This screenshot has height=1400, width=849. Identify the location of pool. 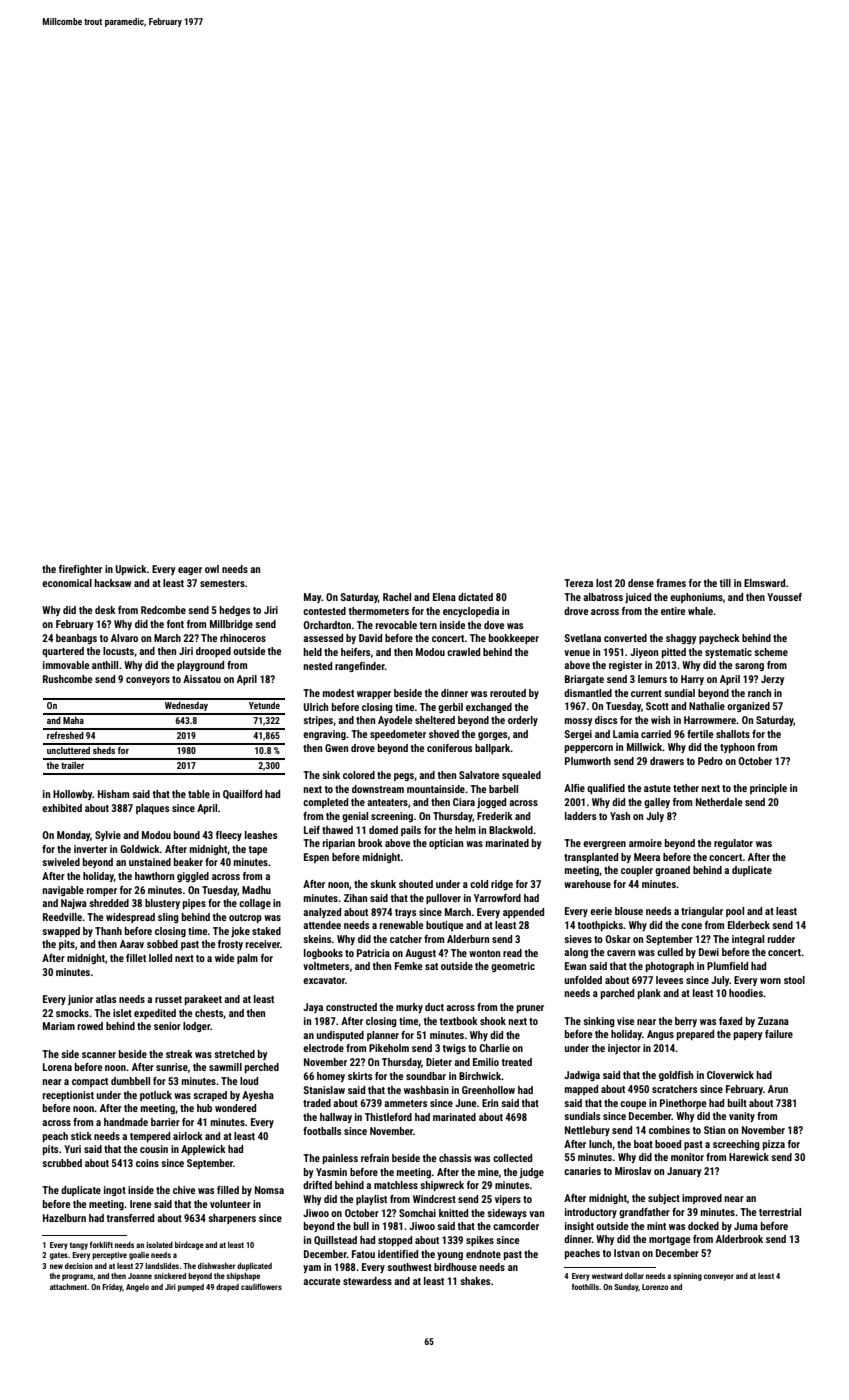
(735, 912).
